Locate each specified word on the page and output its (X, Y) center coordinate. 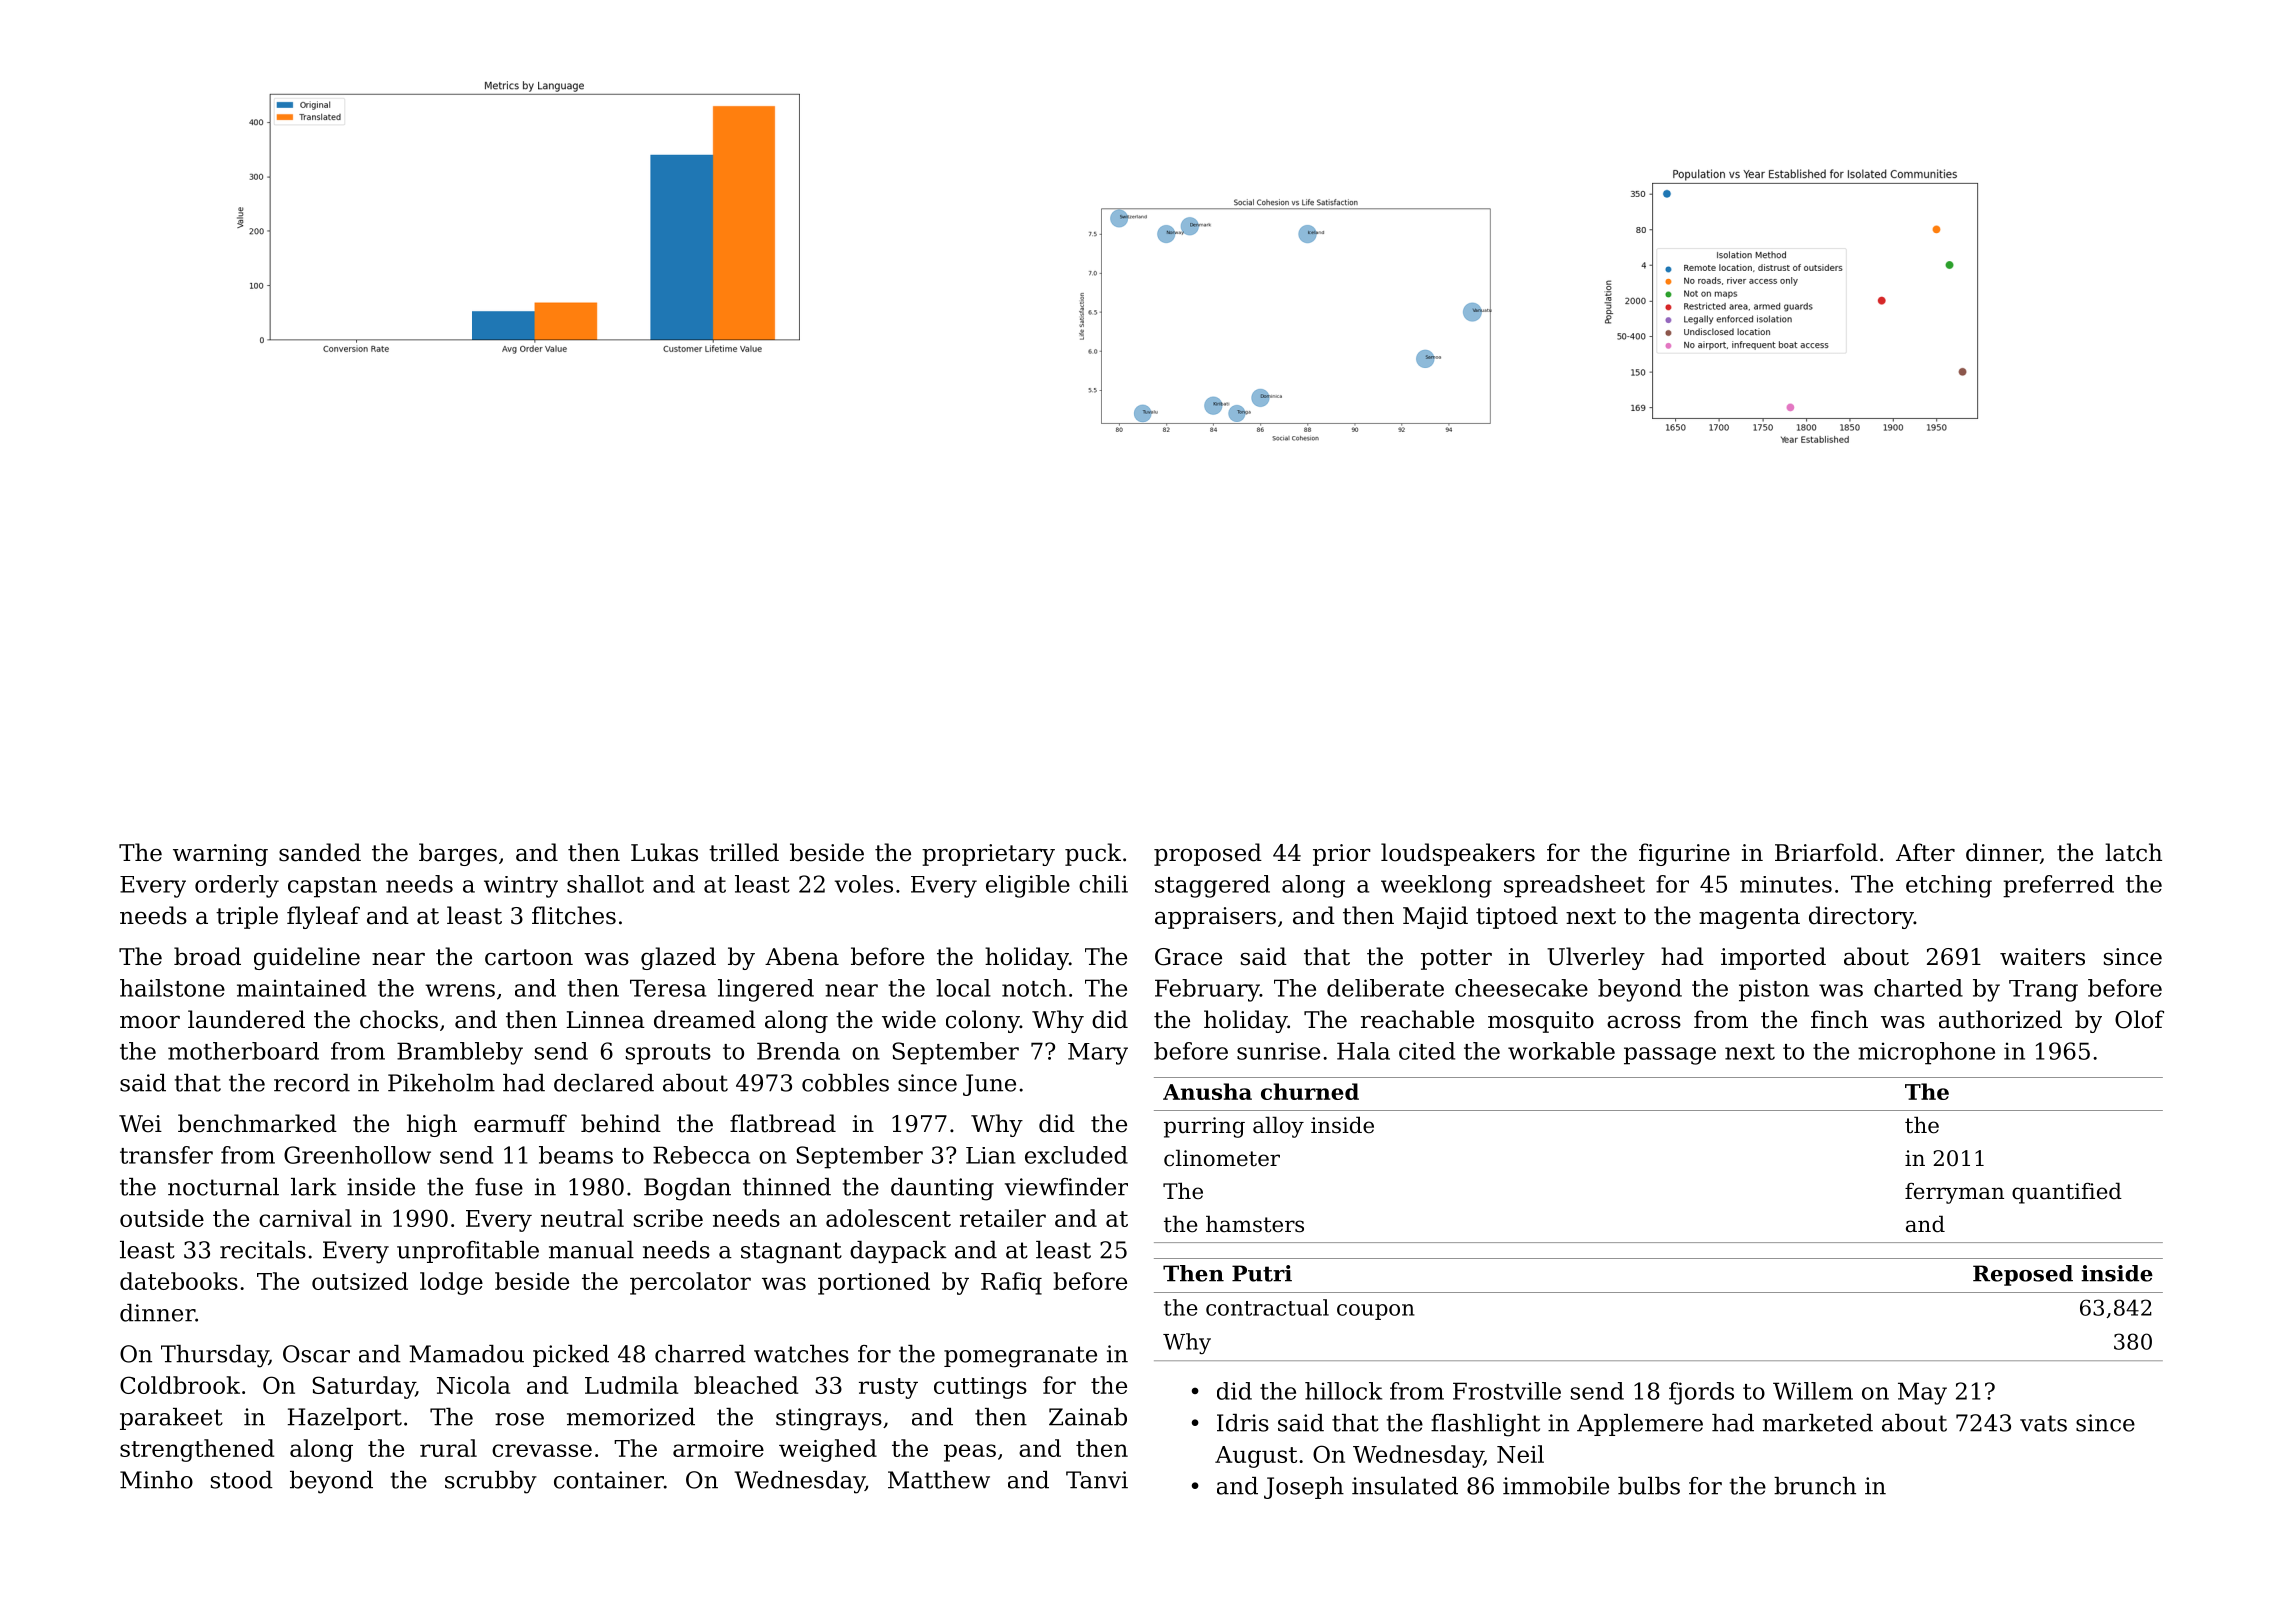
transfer (166, 1155)
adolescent (888, 1218)
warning (220, 855)
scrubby (491, 1482)
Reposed (2023, 1275)
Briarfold (1826, 852)
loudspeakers (1458, 854)
